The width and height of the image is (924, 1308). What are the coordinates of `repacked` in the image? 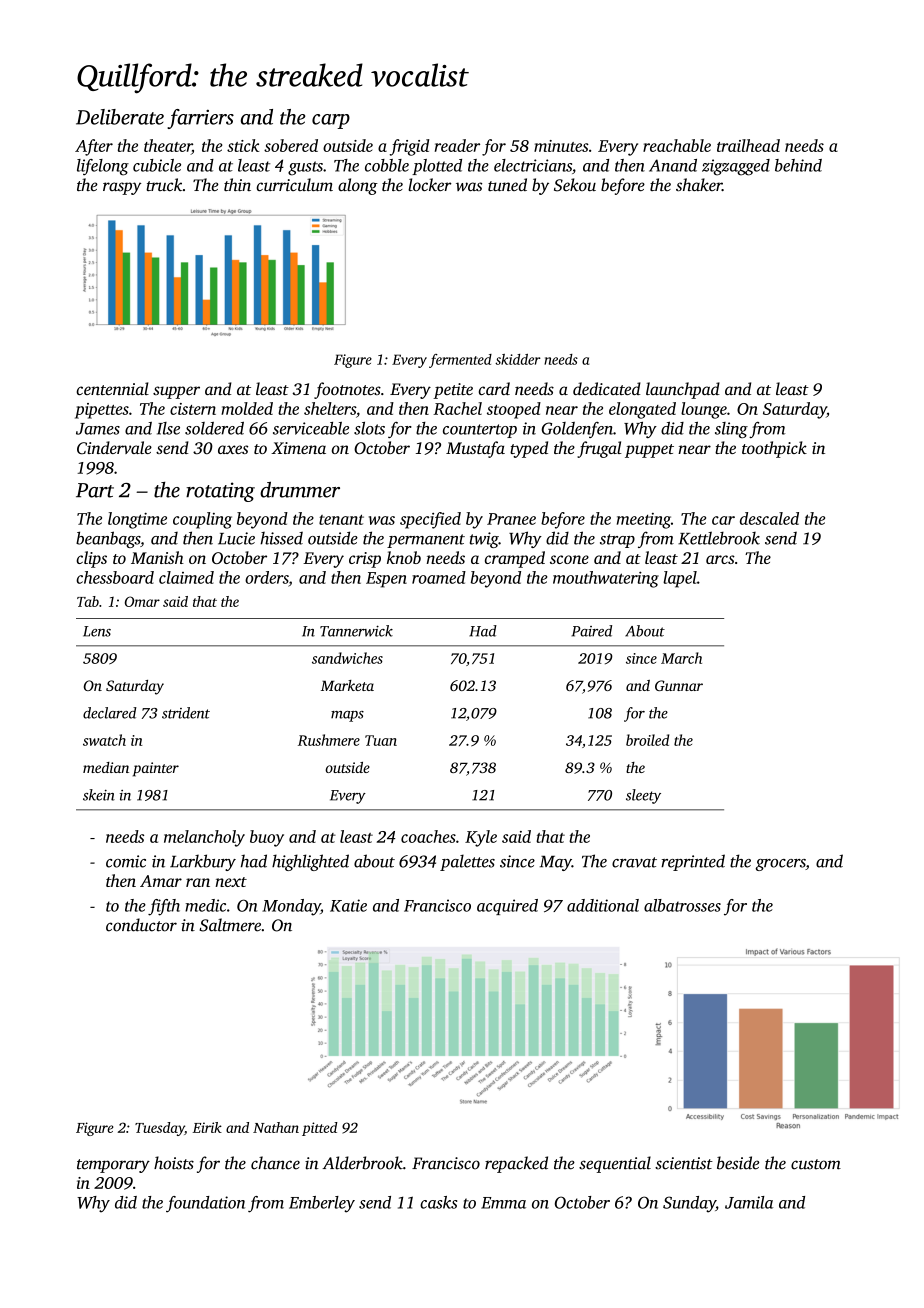 It's located at (516, 1164).
